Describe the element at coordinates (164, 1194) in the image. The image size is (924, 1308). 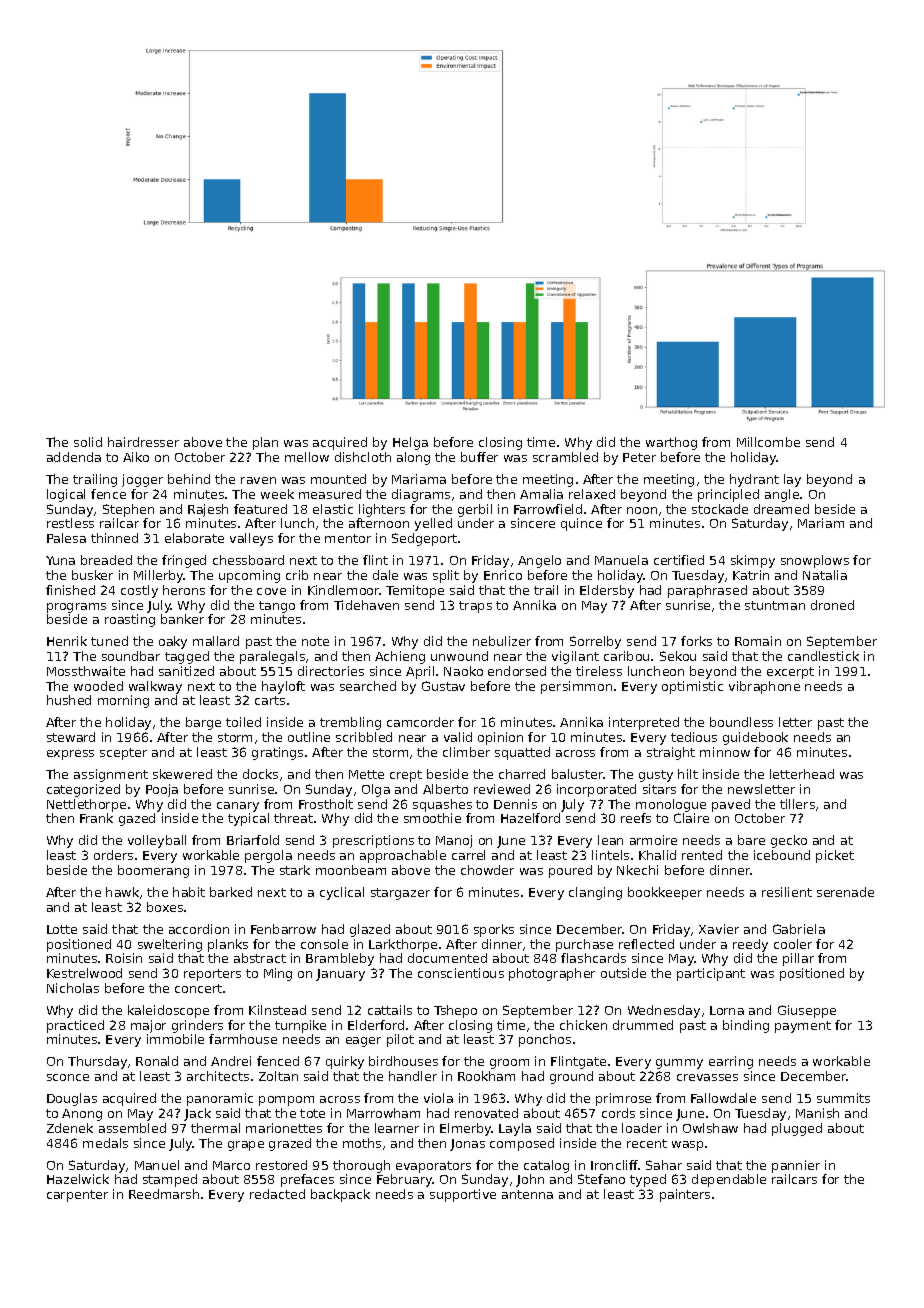
I see `Reedmarsh` at that location.
